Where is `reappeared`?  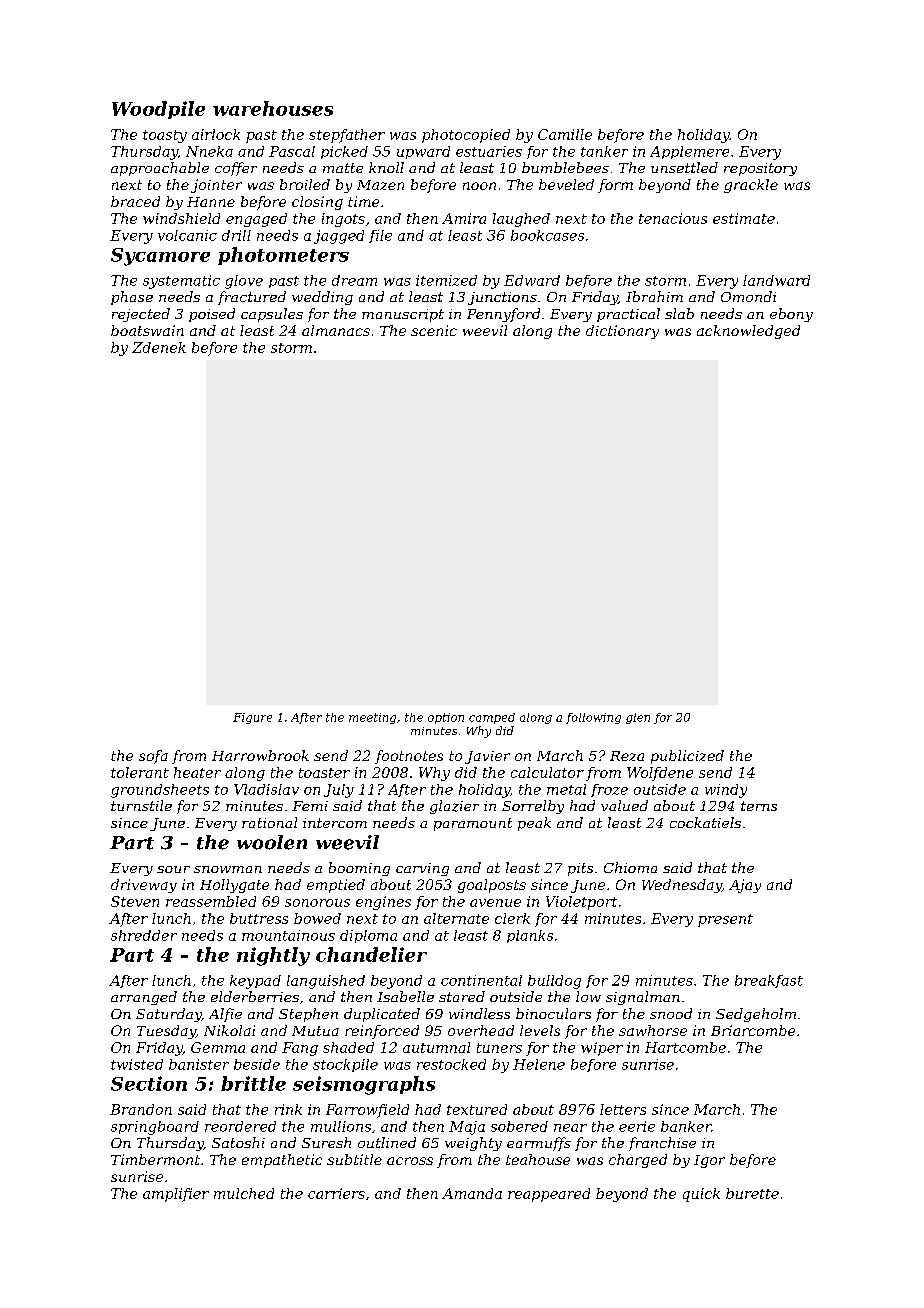
reappeared is located at coordinates (549, 1195).
